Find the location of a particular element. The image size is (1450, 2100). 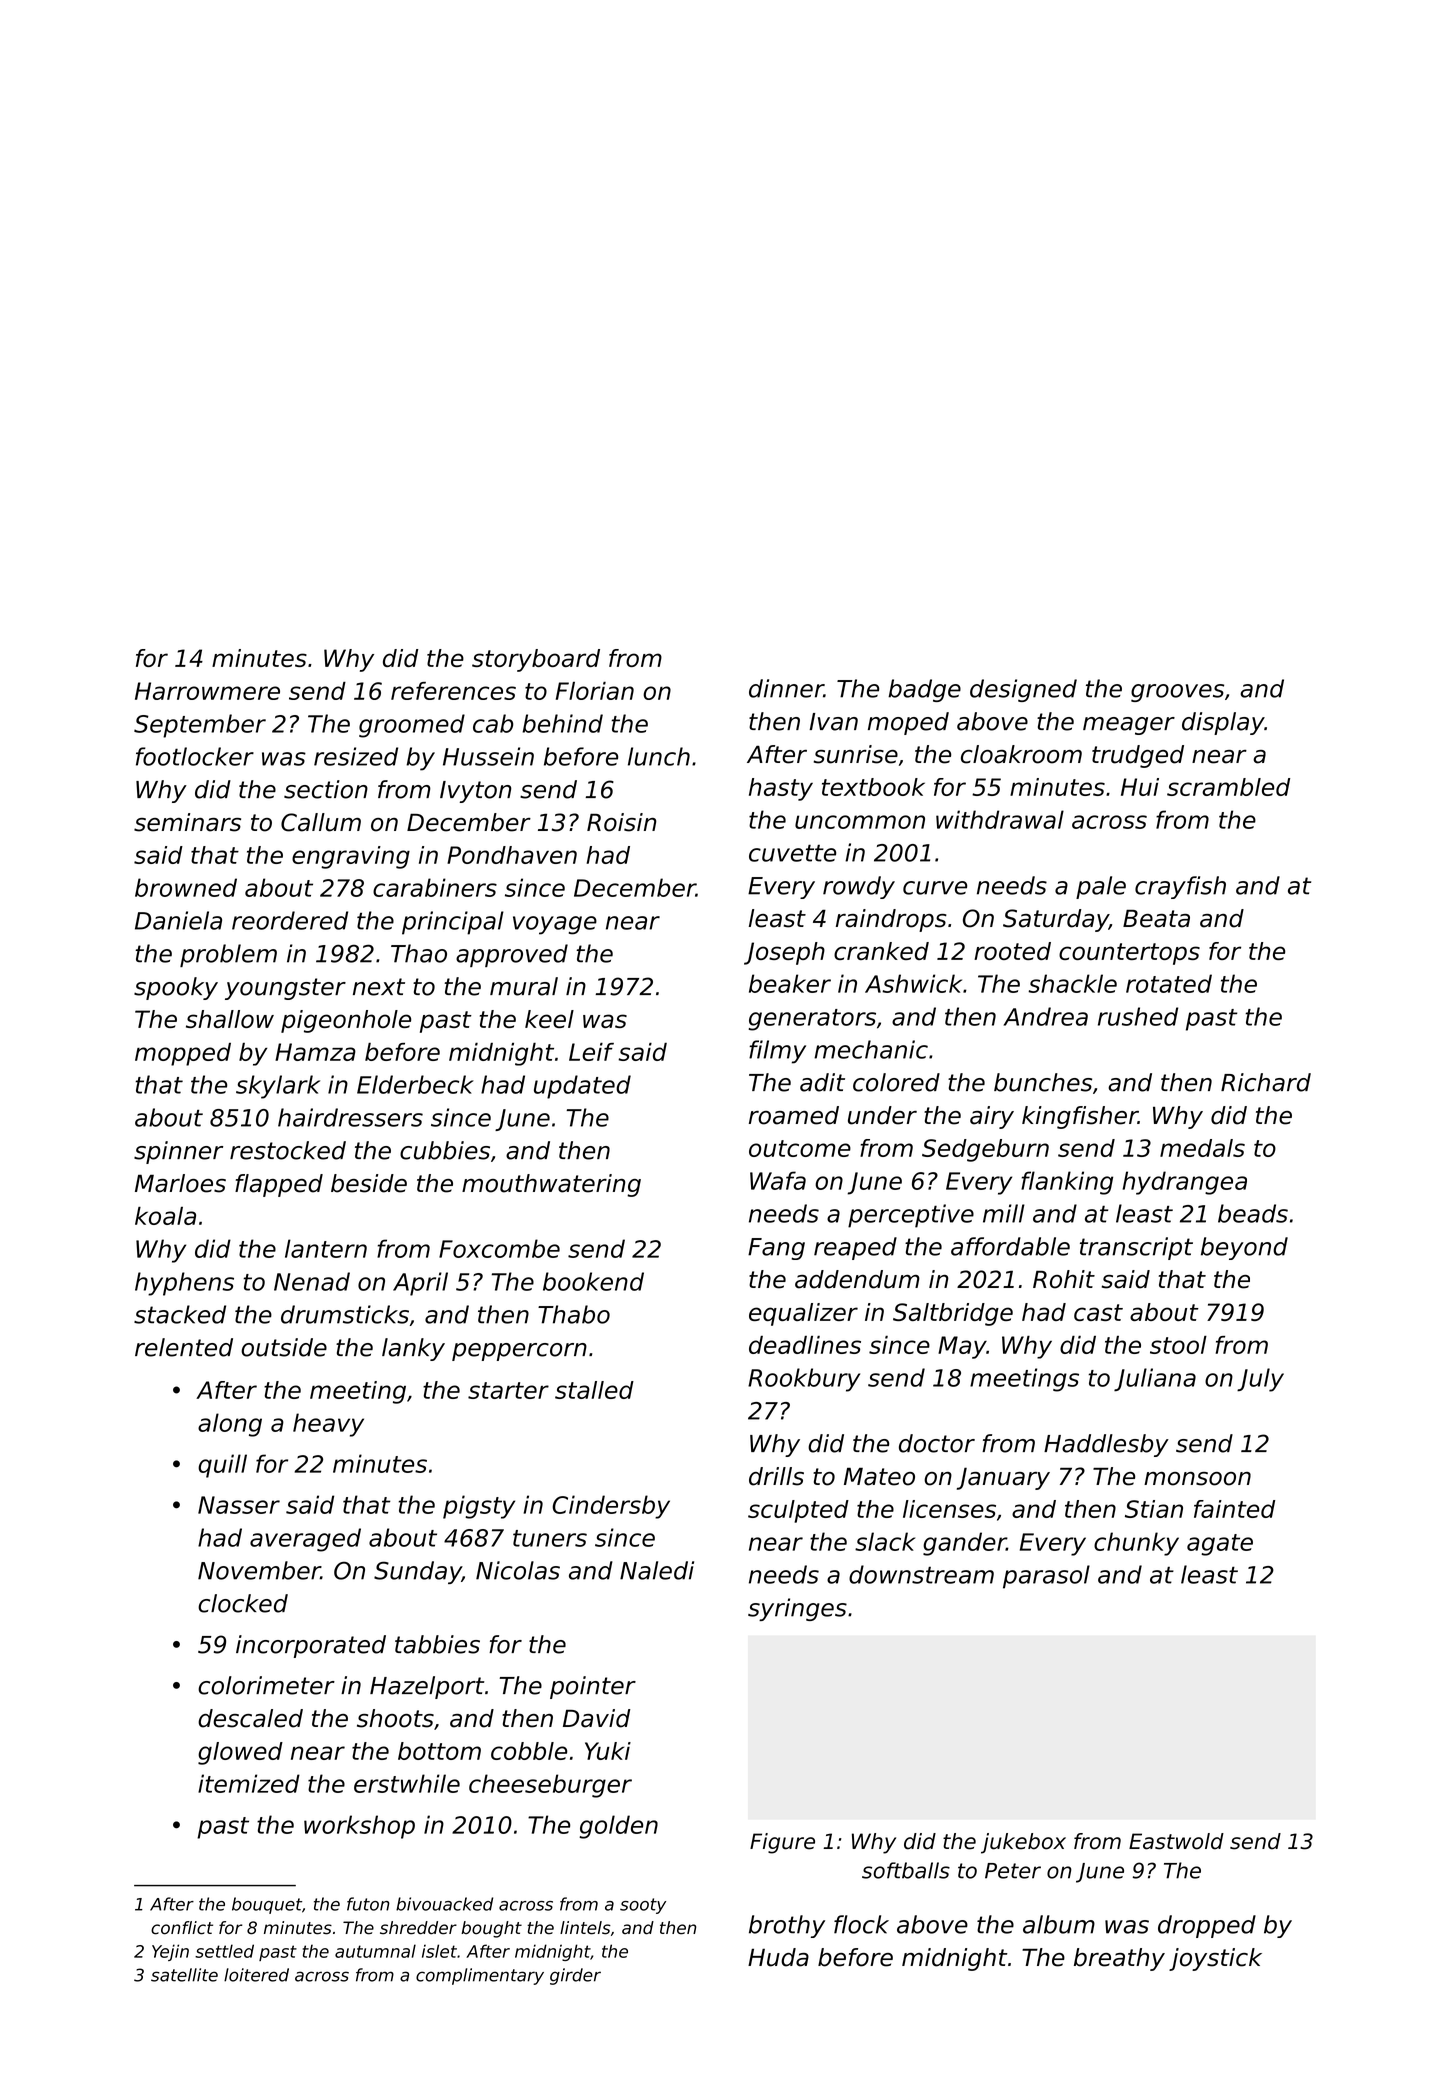

lantern is located at coordinates (326, 1248).
